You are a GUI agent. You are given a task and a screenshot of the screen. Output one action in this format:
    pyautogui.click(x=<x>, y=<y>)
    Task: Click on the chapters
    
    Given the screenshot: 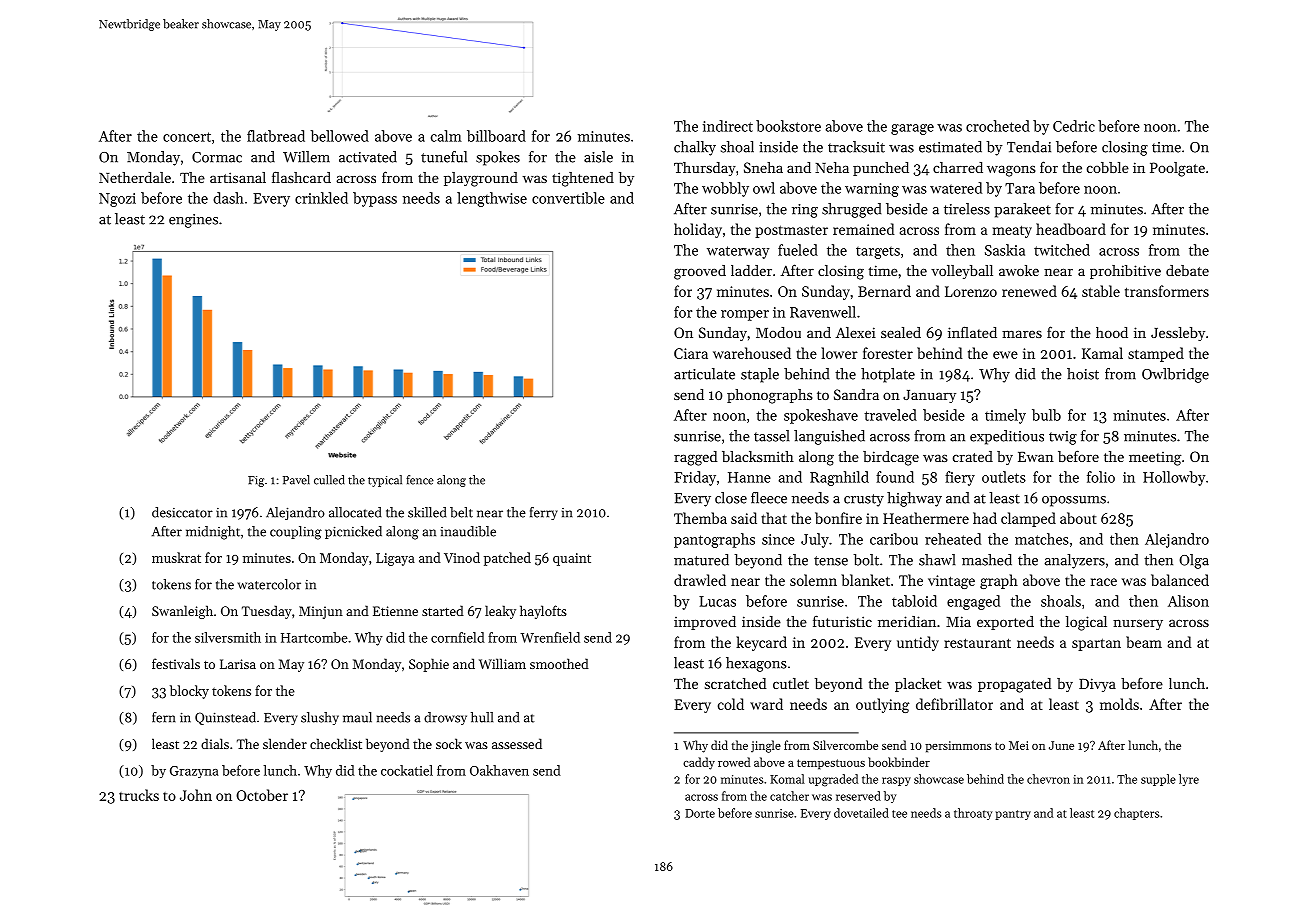 What is the action you would take?
    pyautogui.click(x=1136, y=814)
